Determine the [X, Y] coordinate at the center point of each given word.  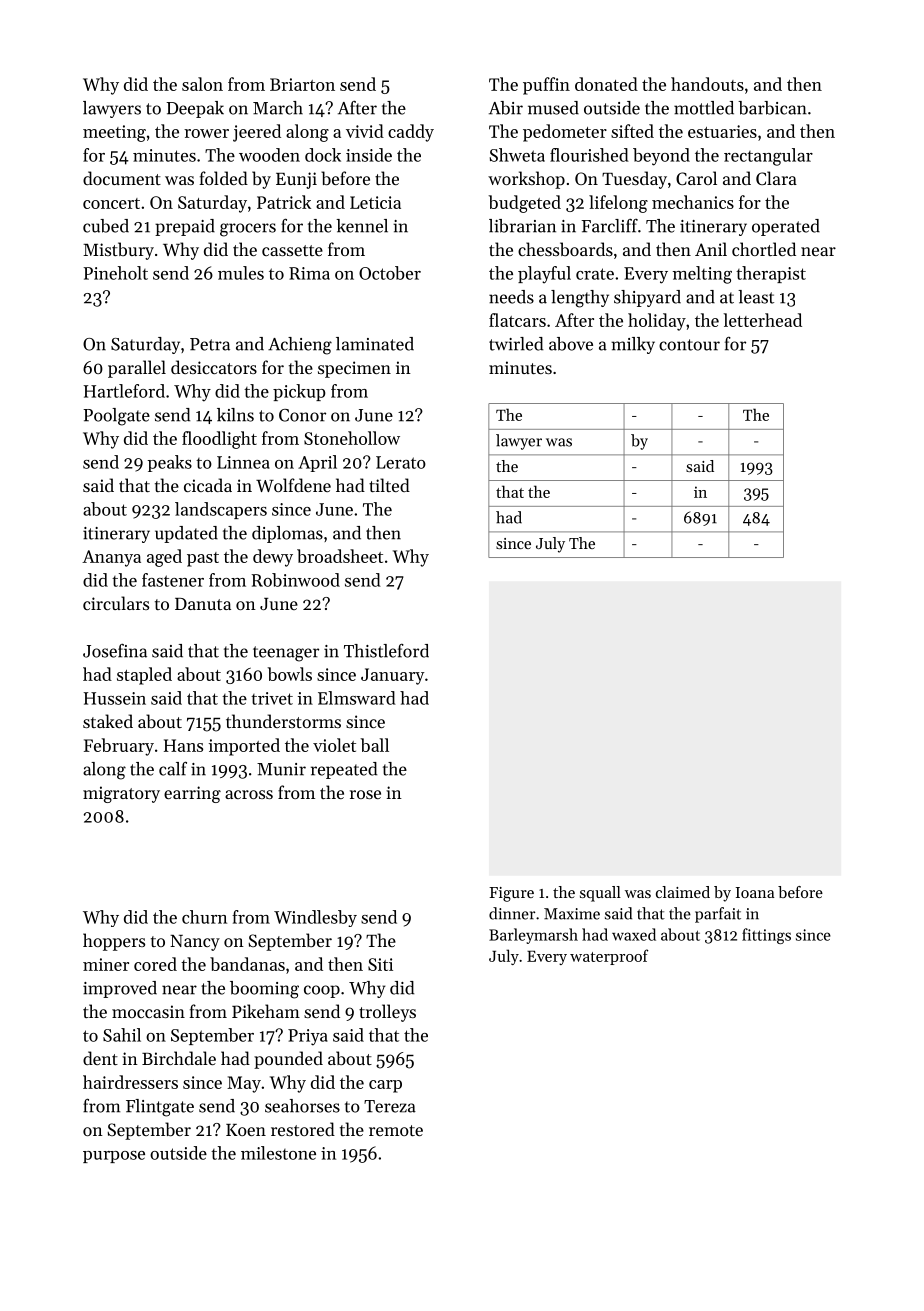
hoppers [114, 942]
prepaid [185, 227]
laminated [375, 344]
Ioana [755, 892]
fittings [766, 936]
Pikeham [266, 1011]
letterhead [762, 320]
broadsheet [340, 556]
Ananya [111, 558]
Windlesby [315, 918]
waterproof [609, 957]
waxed [634, 934]
